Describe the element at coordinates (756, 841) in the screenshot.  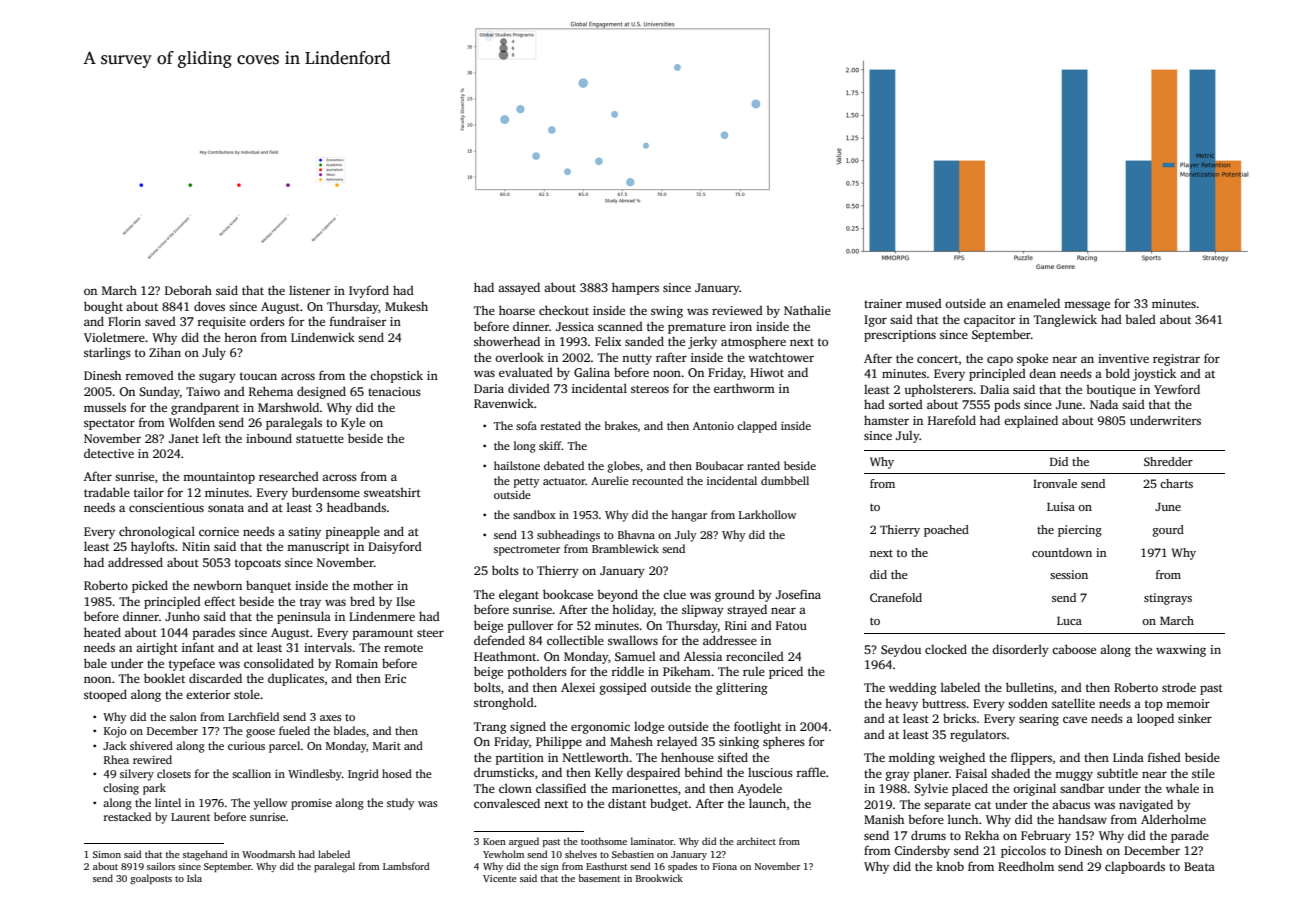
I see `architect` at that location.
